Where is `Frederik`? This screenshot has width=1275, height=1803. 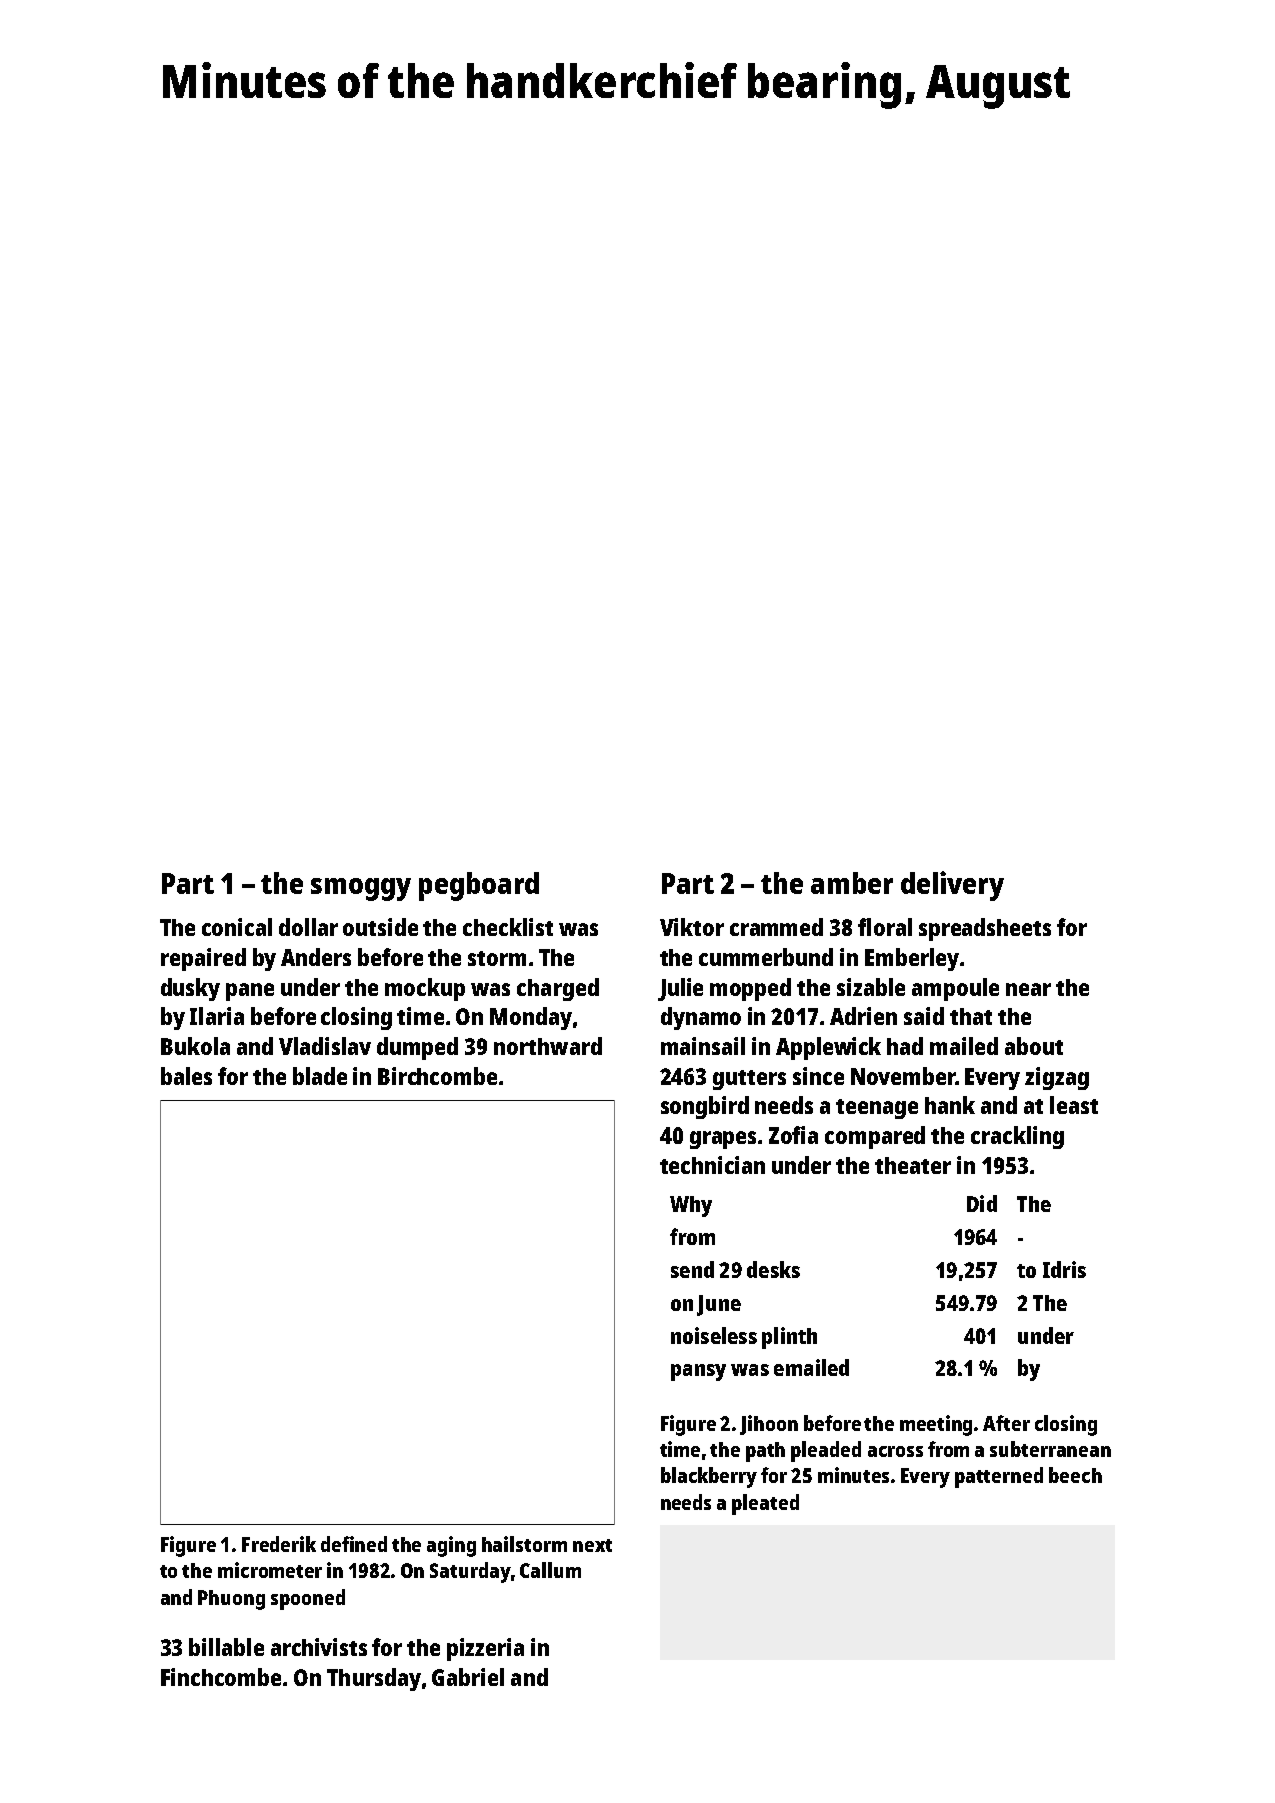
Frederik is located at coordinates (279, 1544).
